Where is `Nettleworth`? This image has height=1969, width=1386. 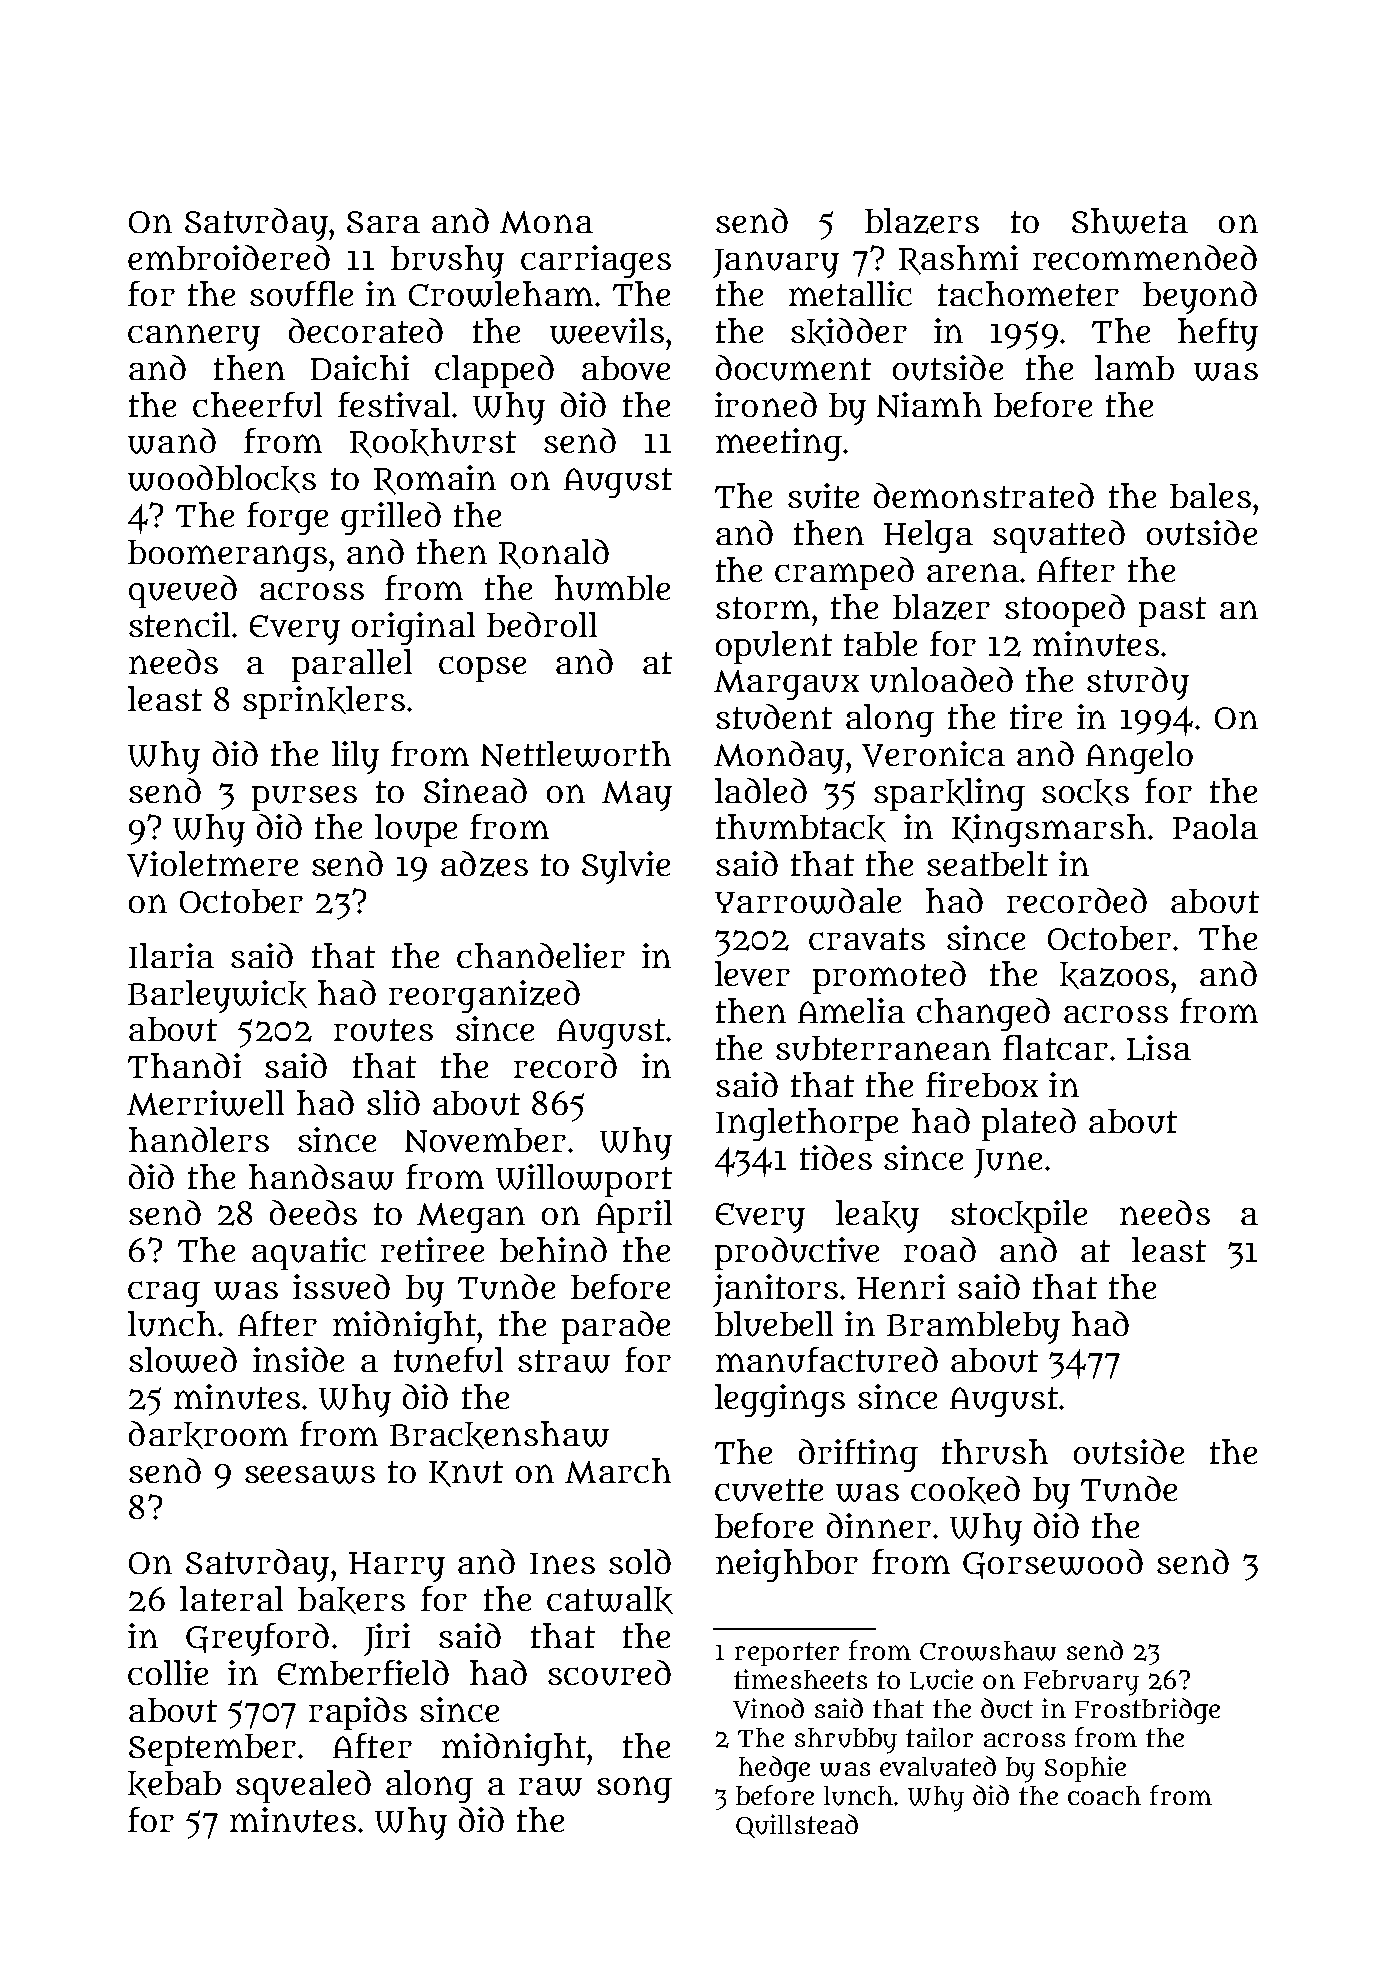 Nettleworth is located at coordinates (576, 754).
